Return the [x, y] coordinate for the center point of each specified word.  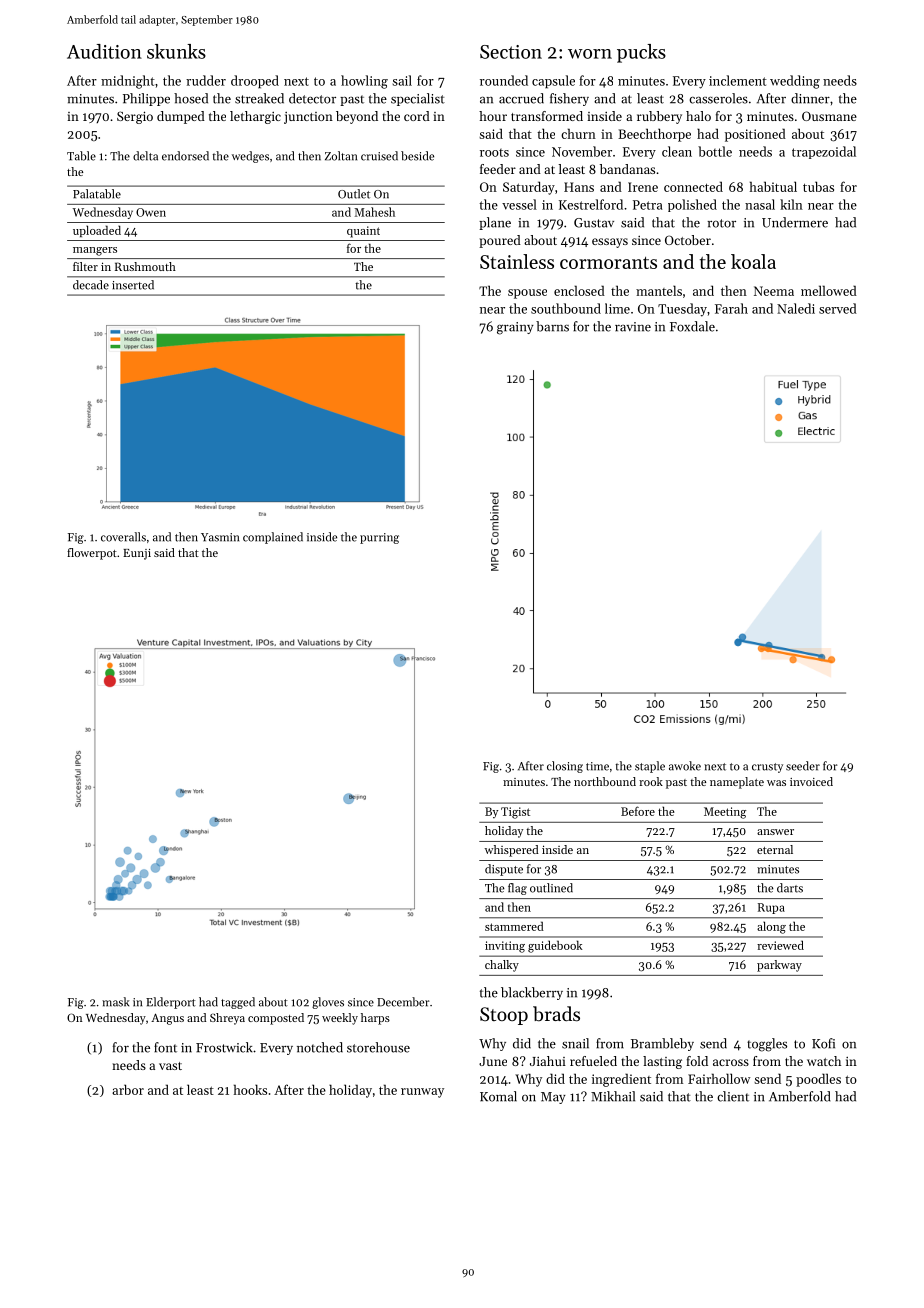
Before [638, 811]
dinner [810, 98]
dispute [504, 870]
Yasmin [220, 537]
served [838, 308]
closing [565, 767]
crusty [767, 768]
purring [379, 538]
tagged [238, 1003]
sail [402, 80]
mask [115, 1002]
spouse [527, 294]
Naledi [796, 308]
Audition [104, 51]
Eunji [137, 554]
